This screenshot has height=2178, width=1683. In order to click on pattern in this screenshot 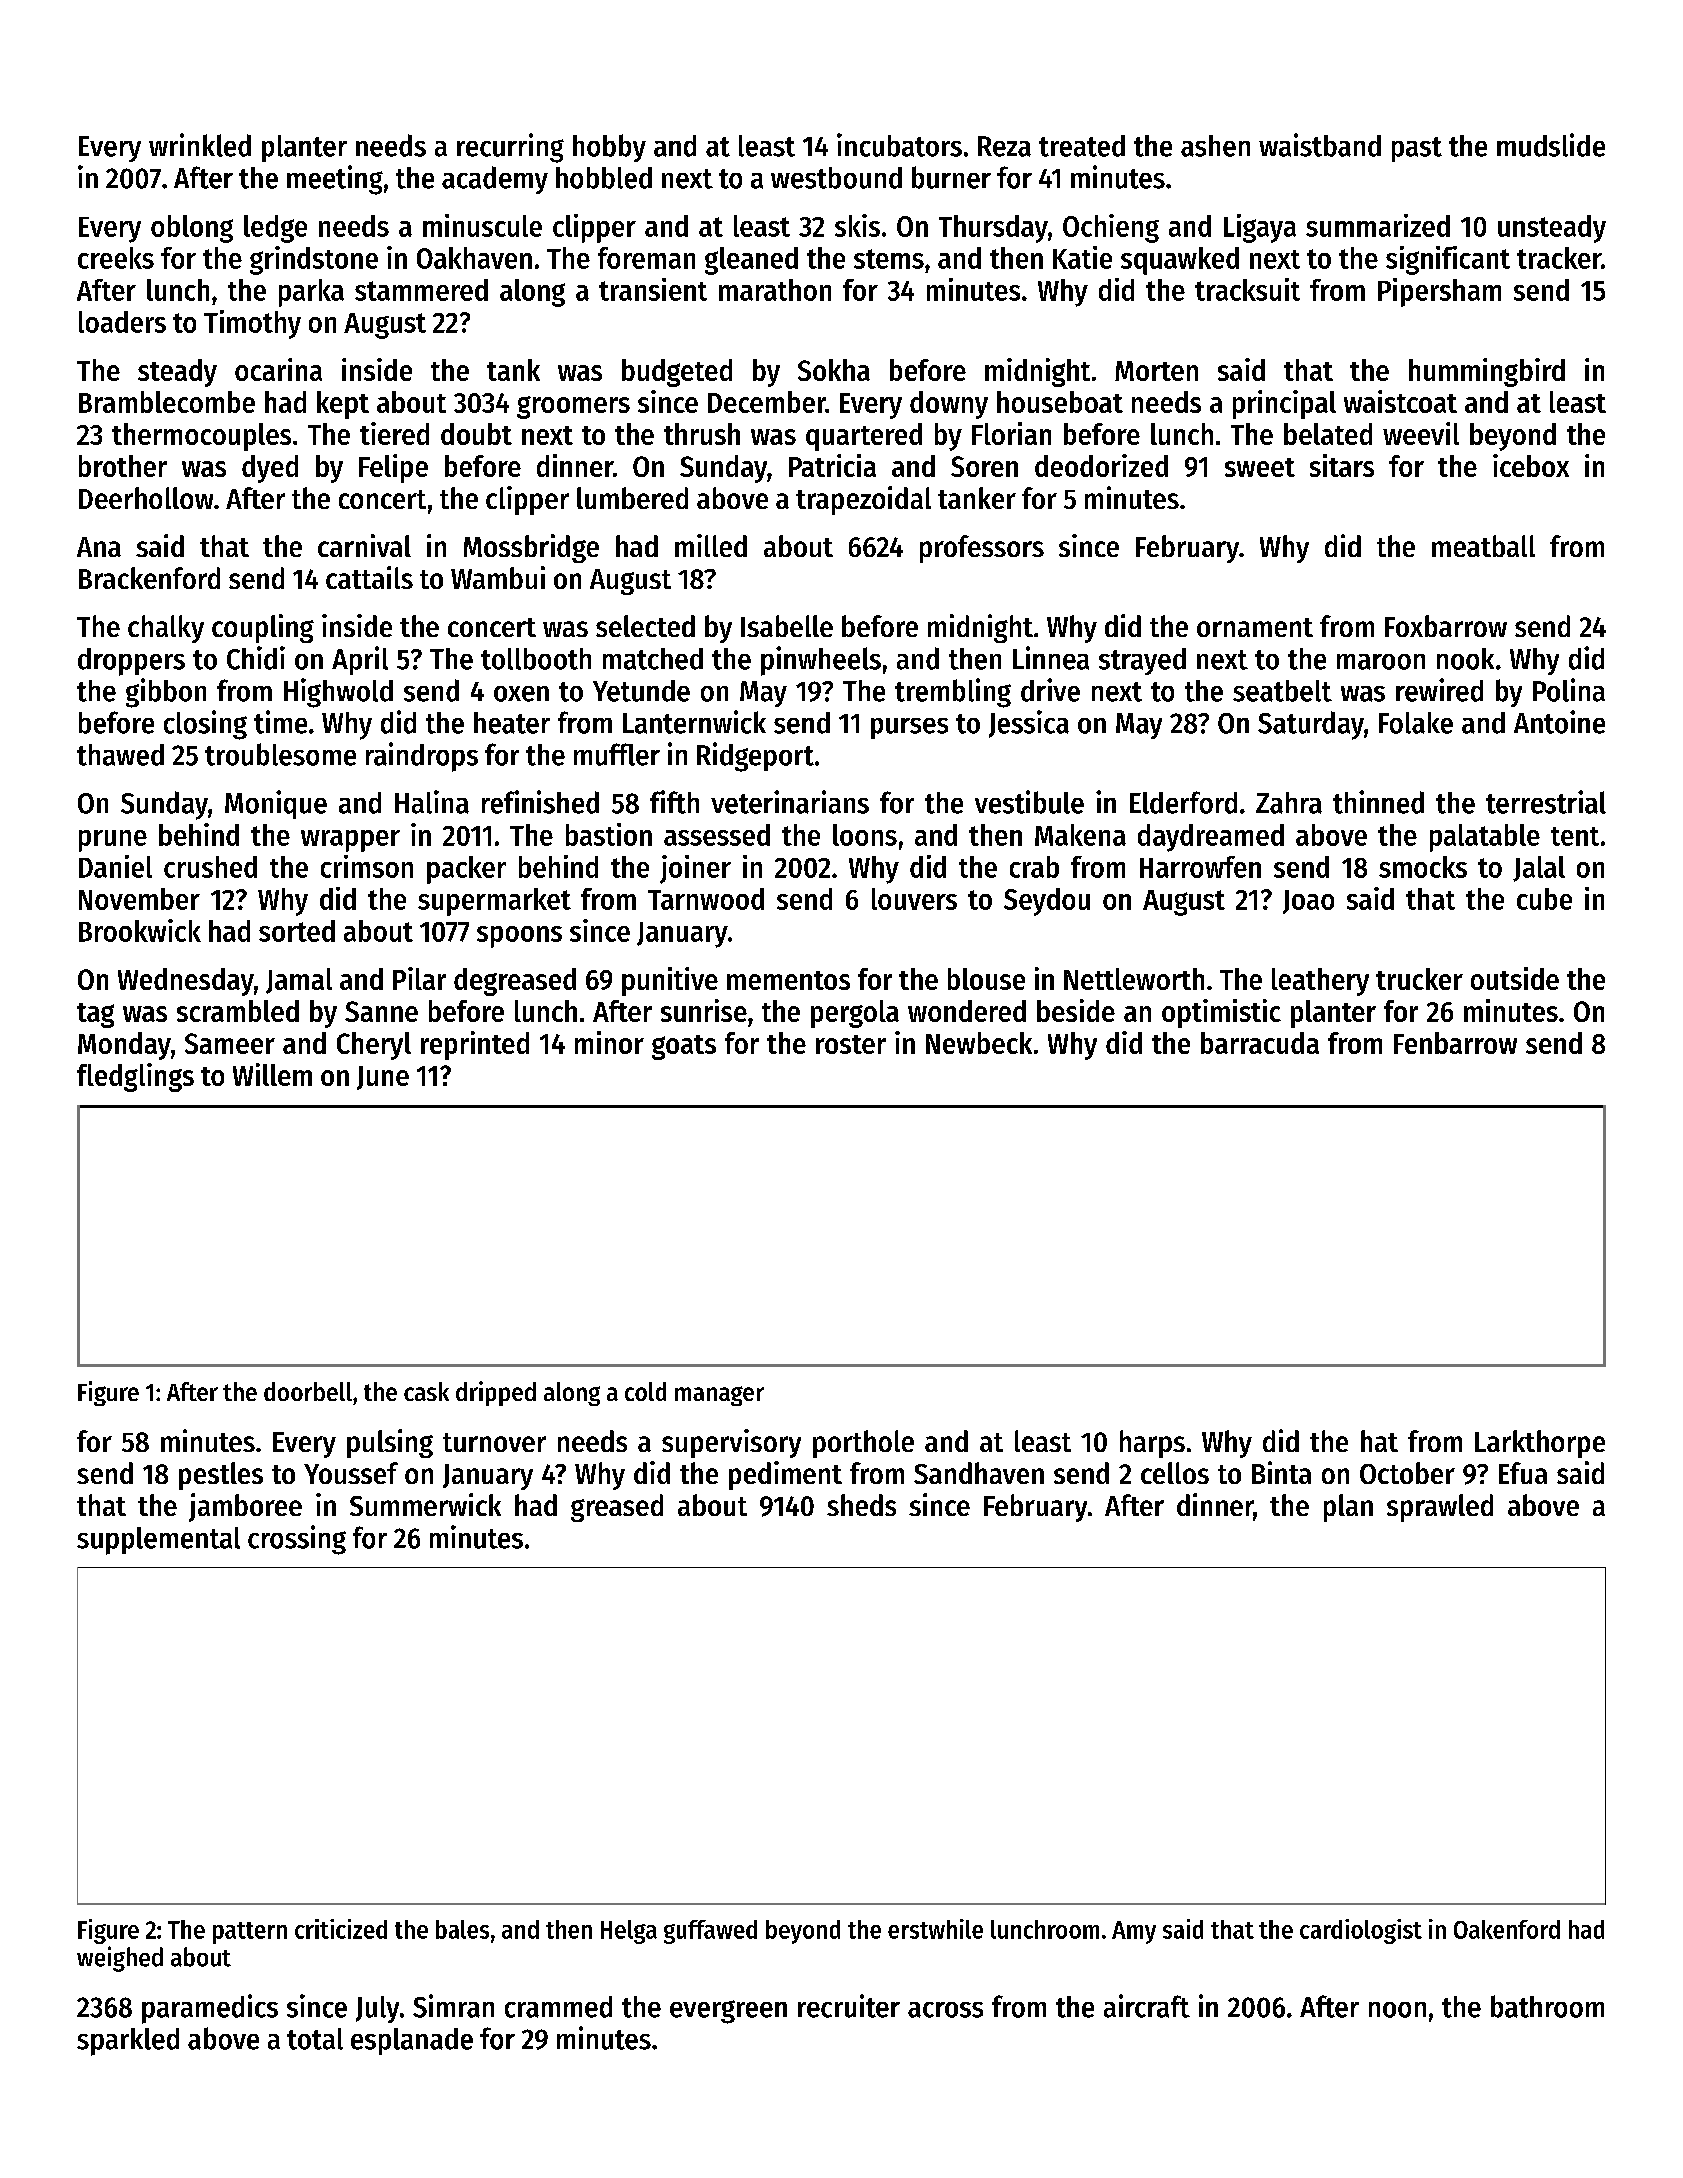, I will do `click(250, 1933)`.
